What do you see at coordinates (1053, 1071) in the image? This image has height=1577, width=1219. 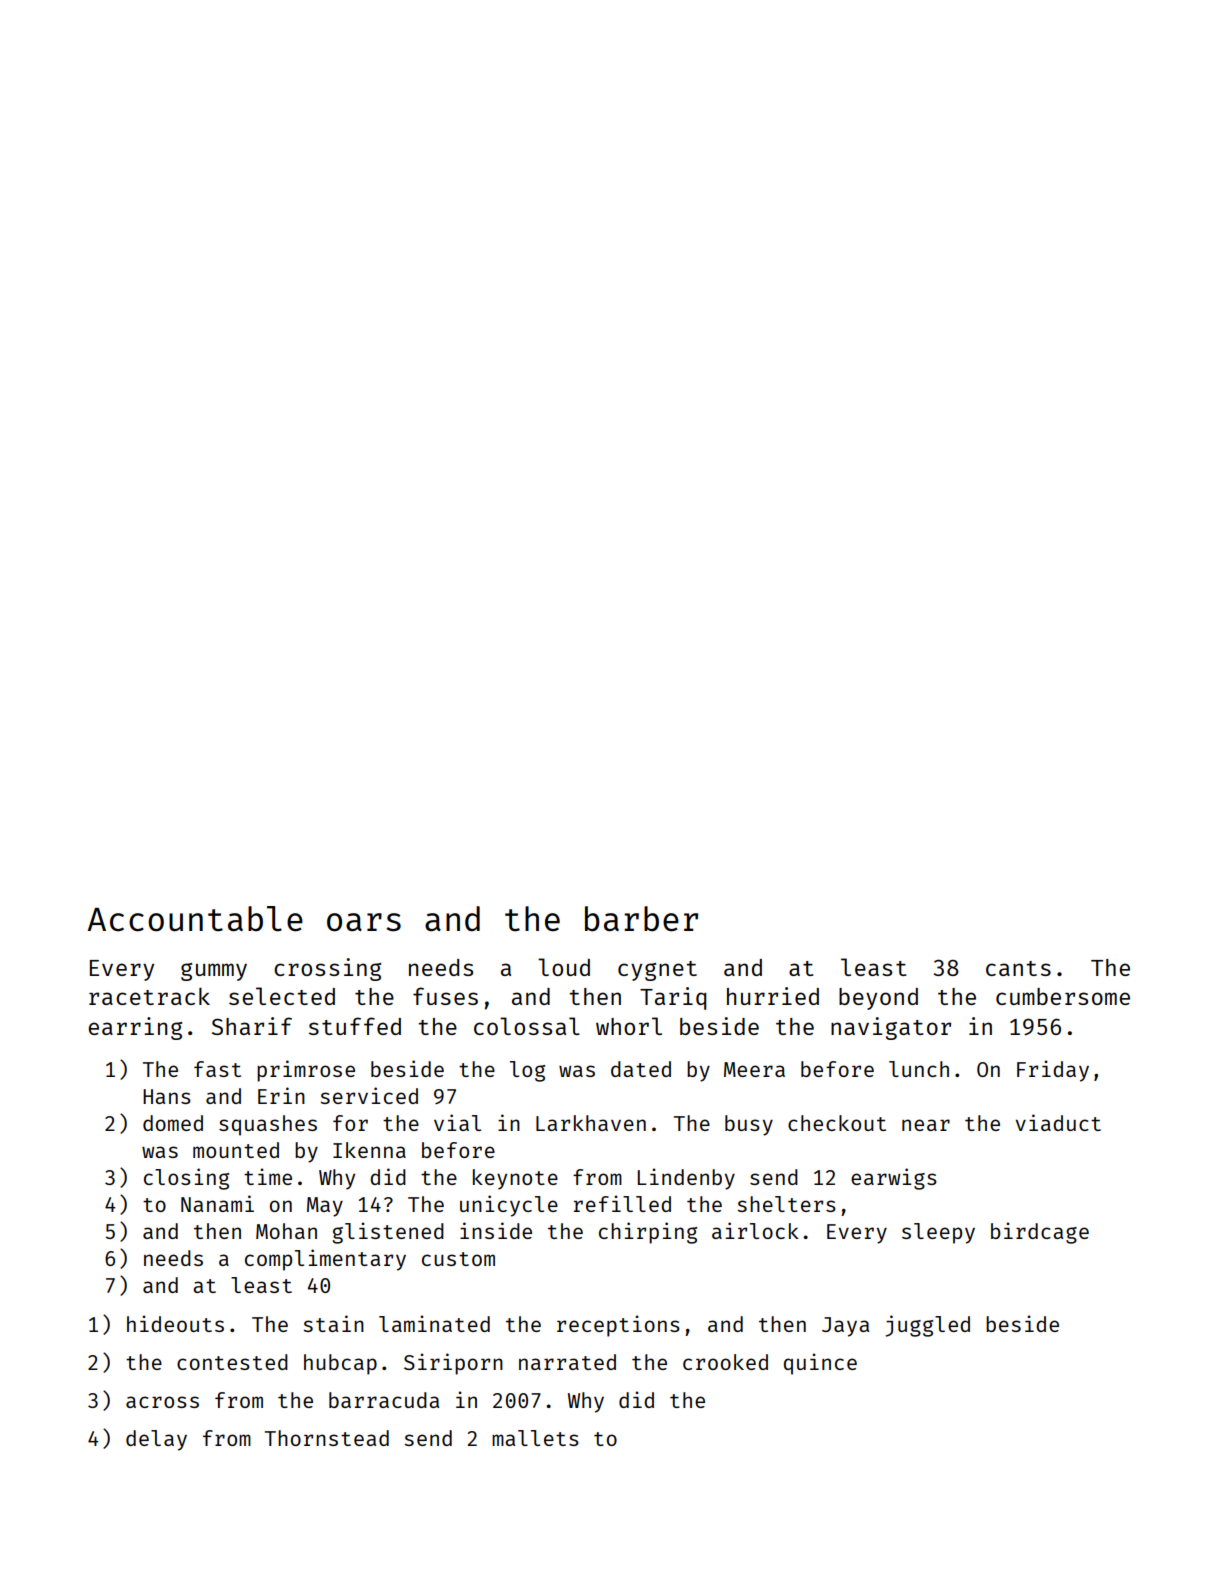 I see `Friday` at bounding box center [1053, 1071].
